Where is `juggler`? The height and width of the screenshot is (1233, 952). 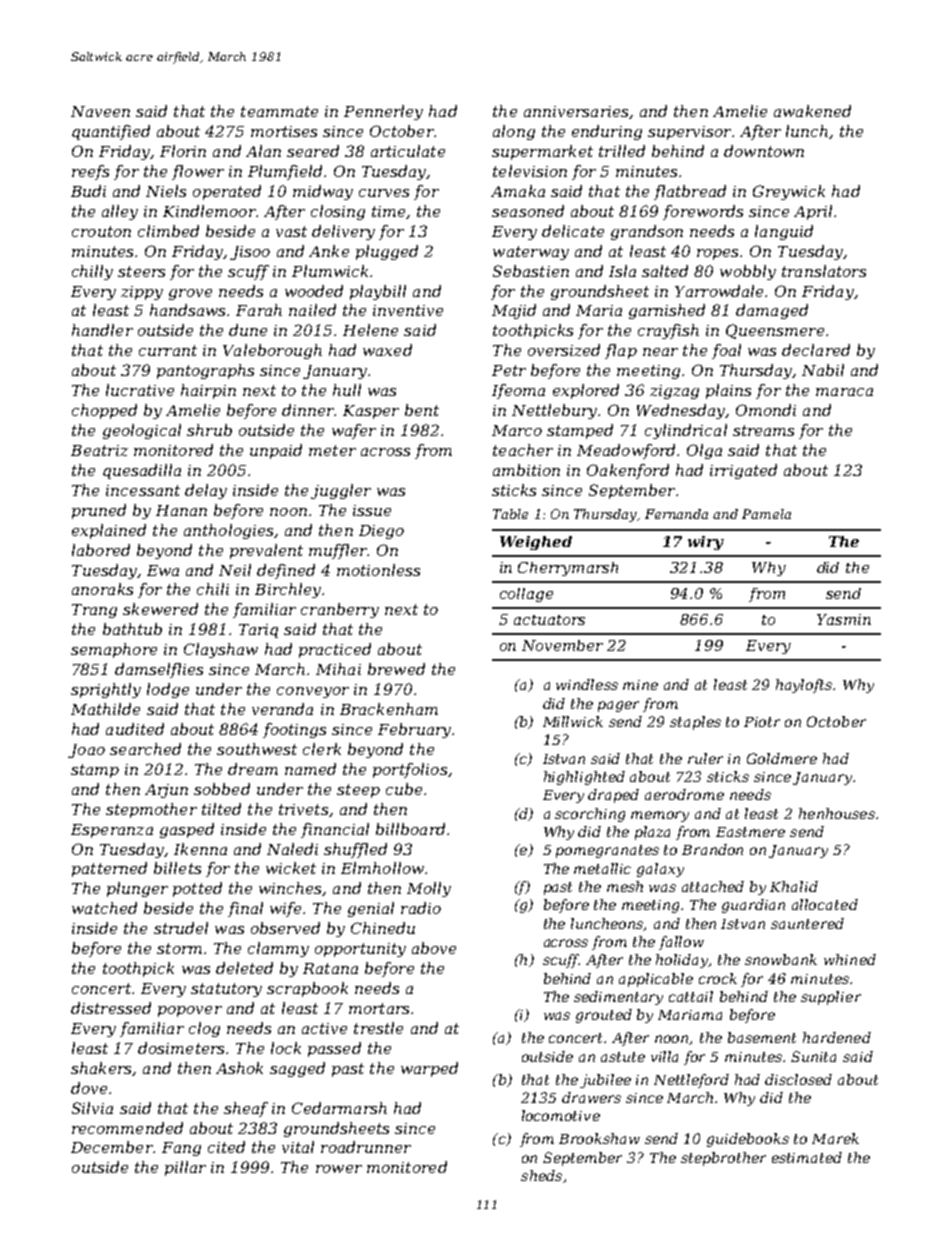
juggler is located at coordinates (341, 491).
